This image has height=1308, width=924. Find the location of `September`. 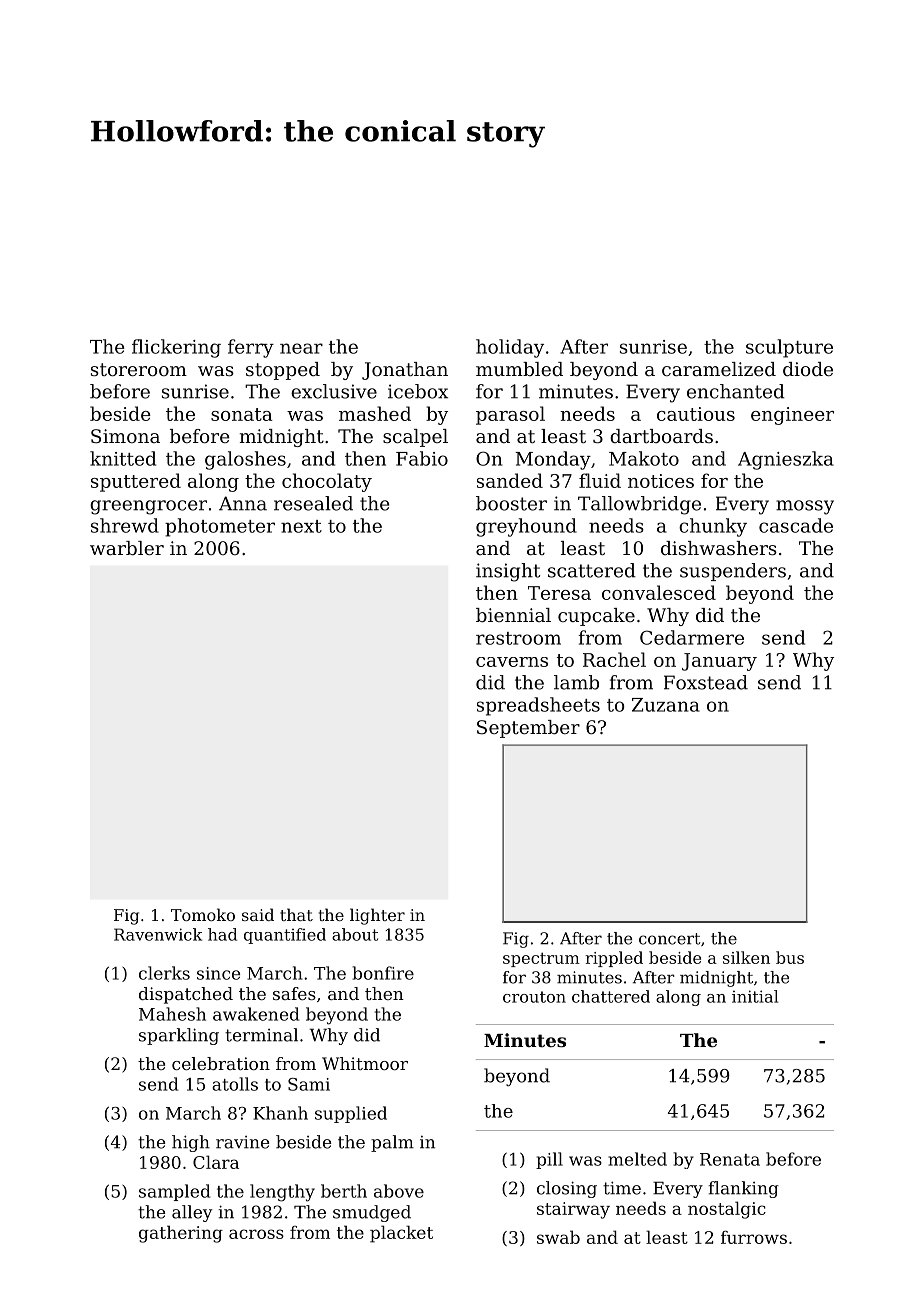

September is located at coordinates (528, 729).
